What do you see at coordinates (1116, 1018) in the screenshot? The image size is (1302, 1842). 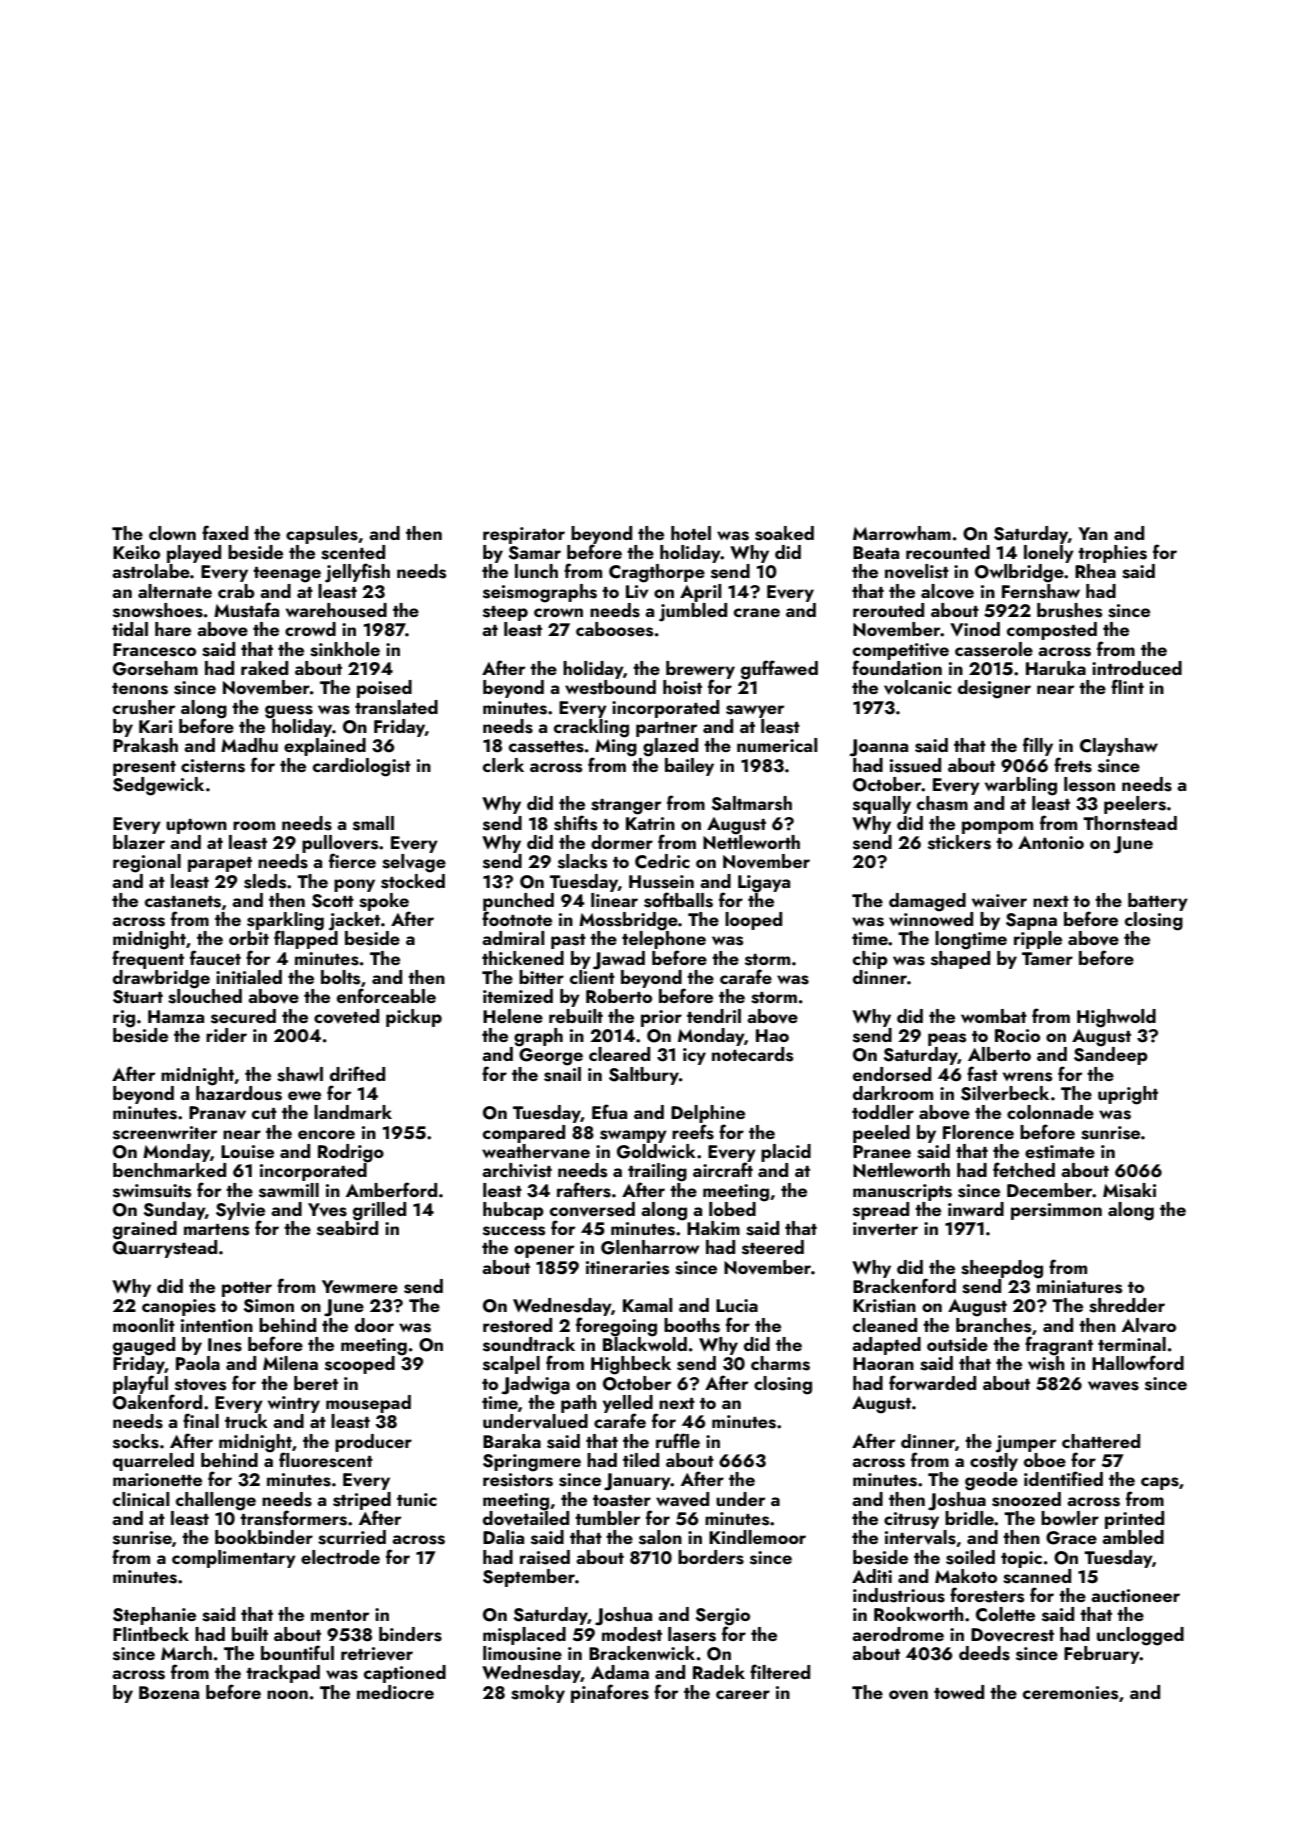 I see `Highwold` at bounding box center [1116, 1018].
